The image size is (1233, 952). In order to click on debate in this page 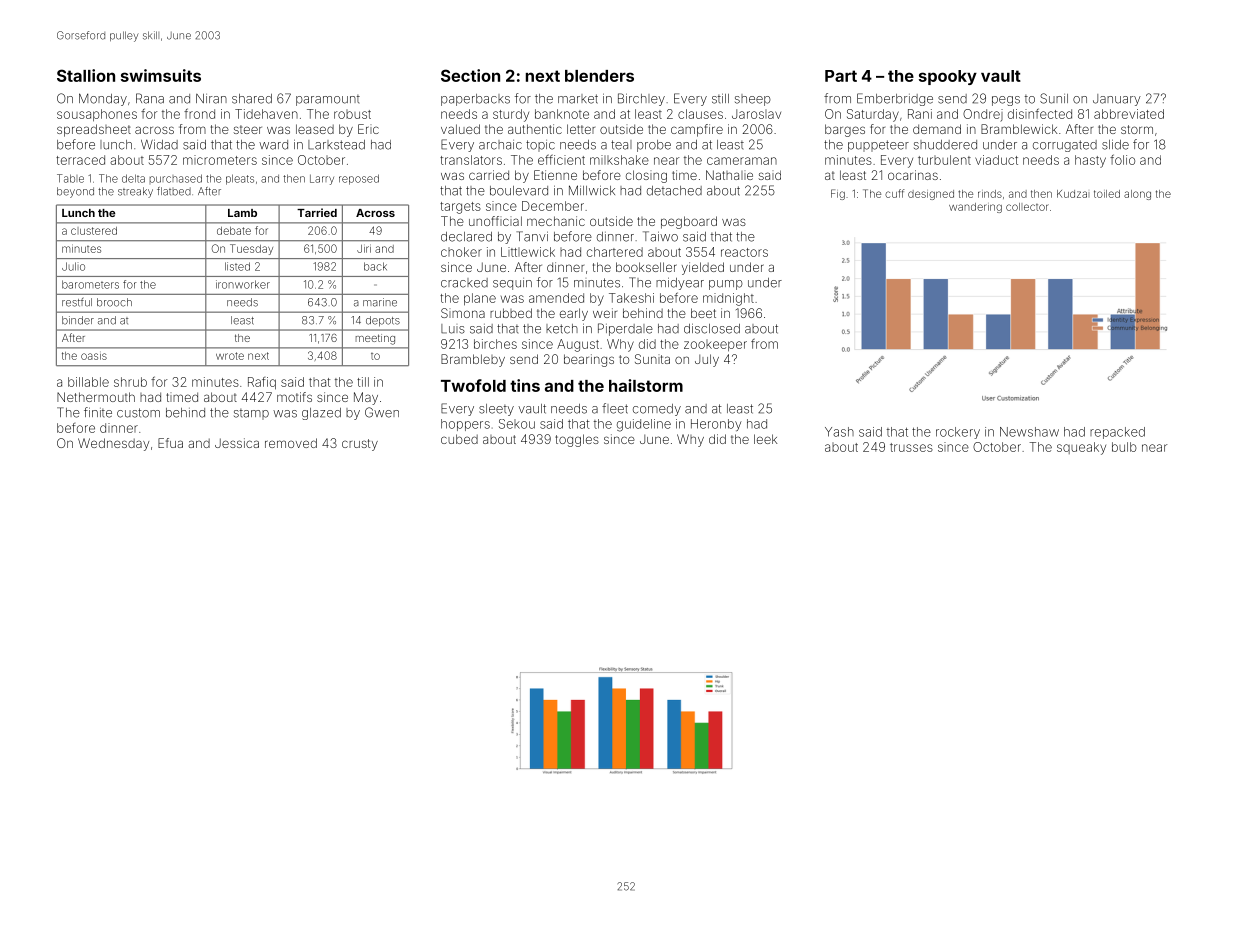, I will do `click(234, 231)`.
